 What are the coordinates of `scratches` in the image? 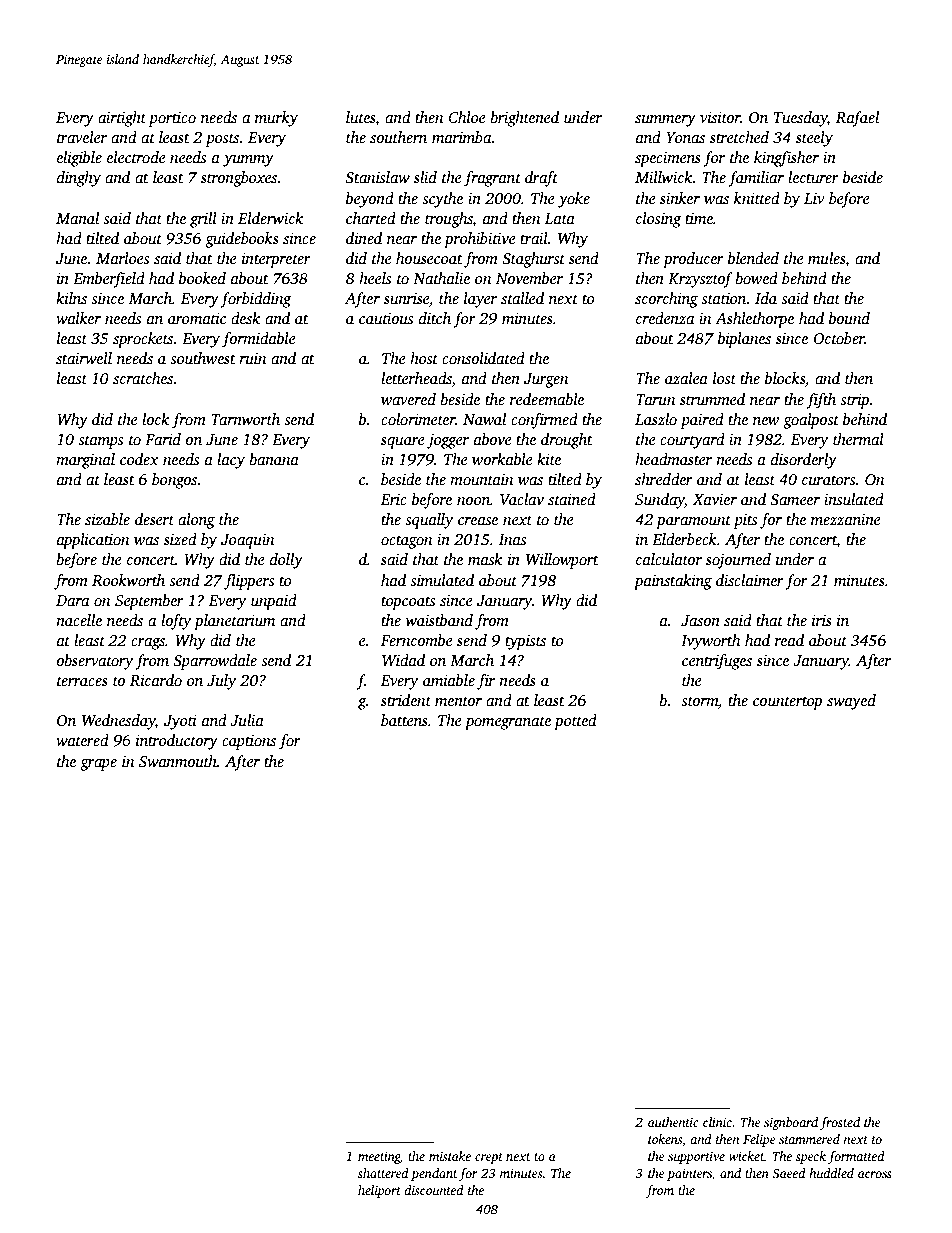 It's located at (143, 378).
